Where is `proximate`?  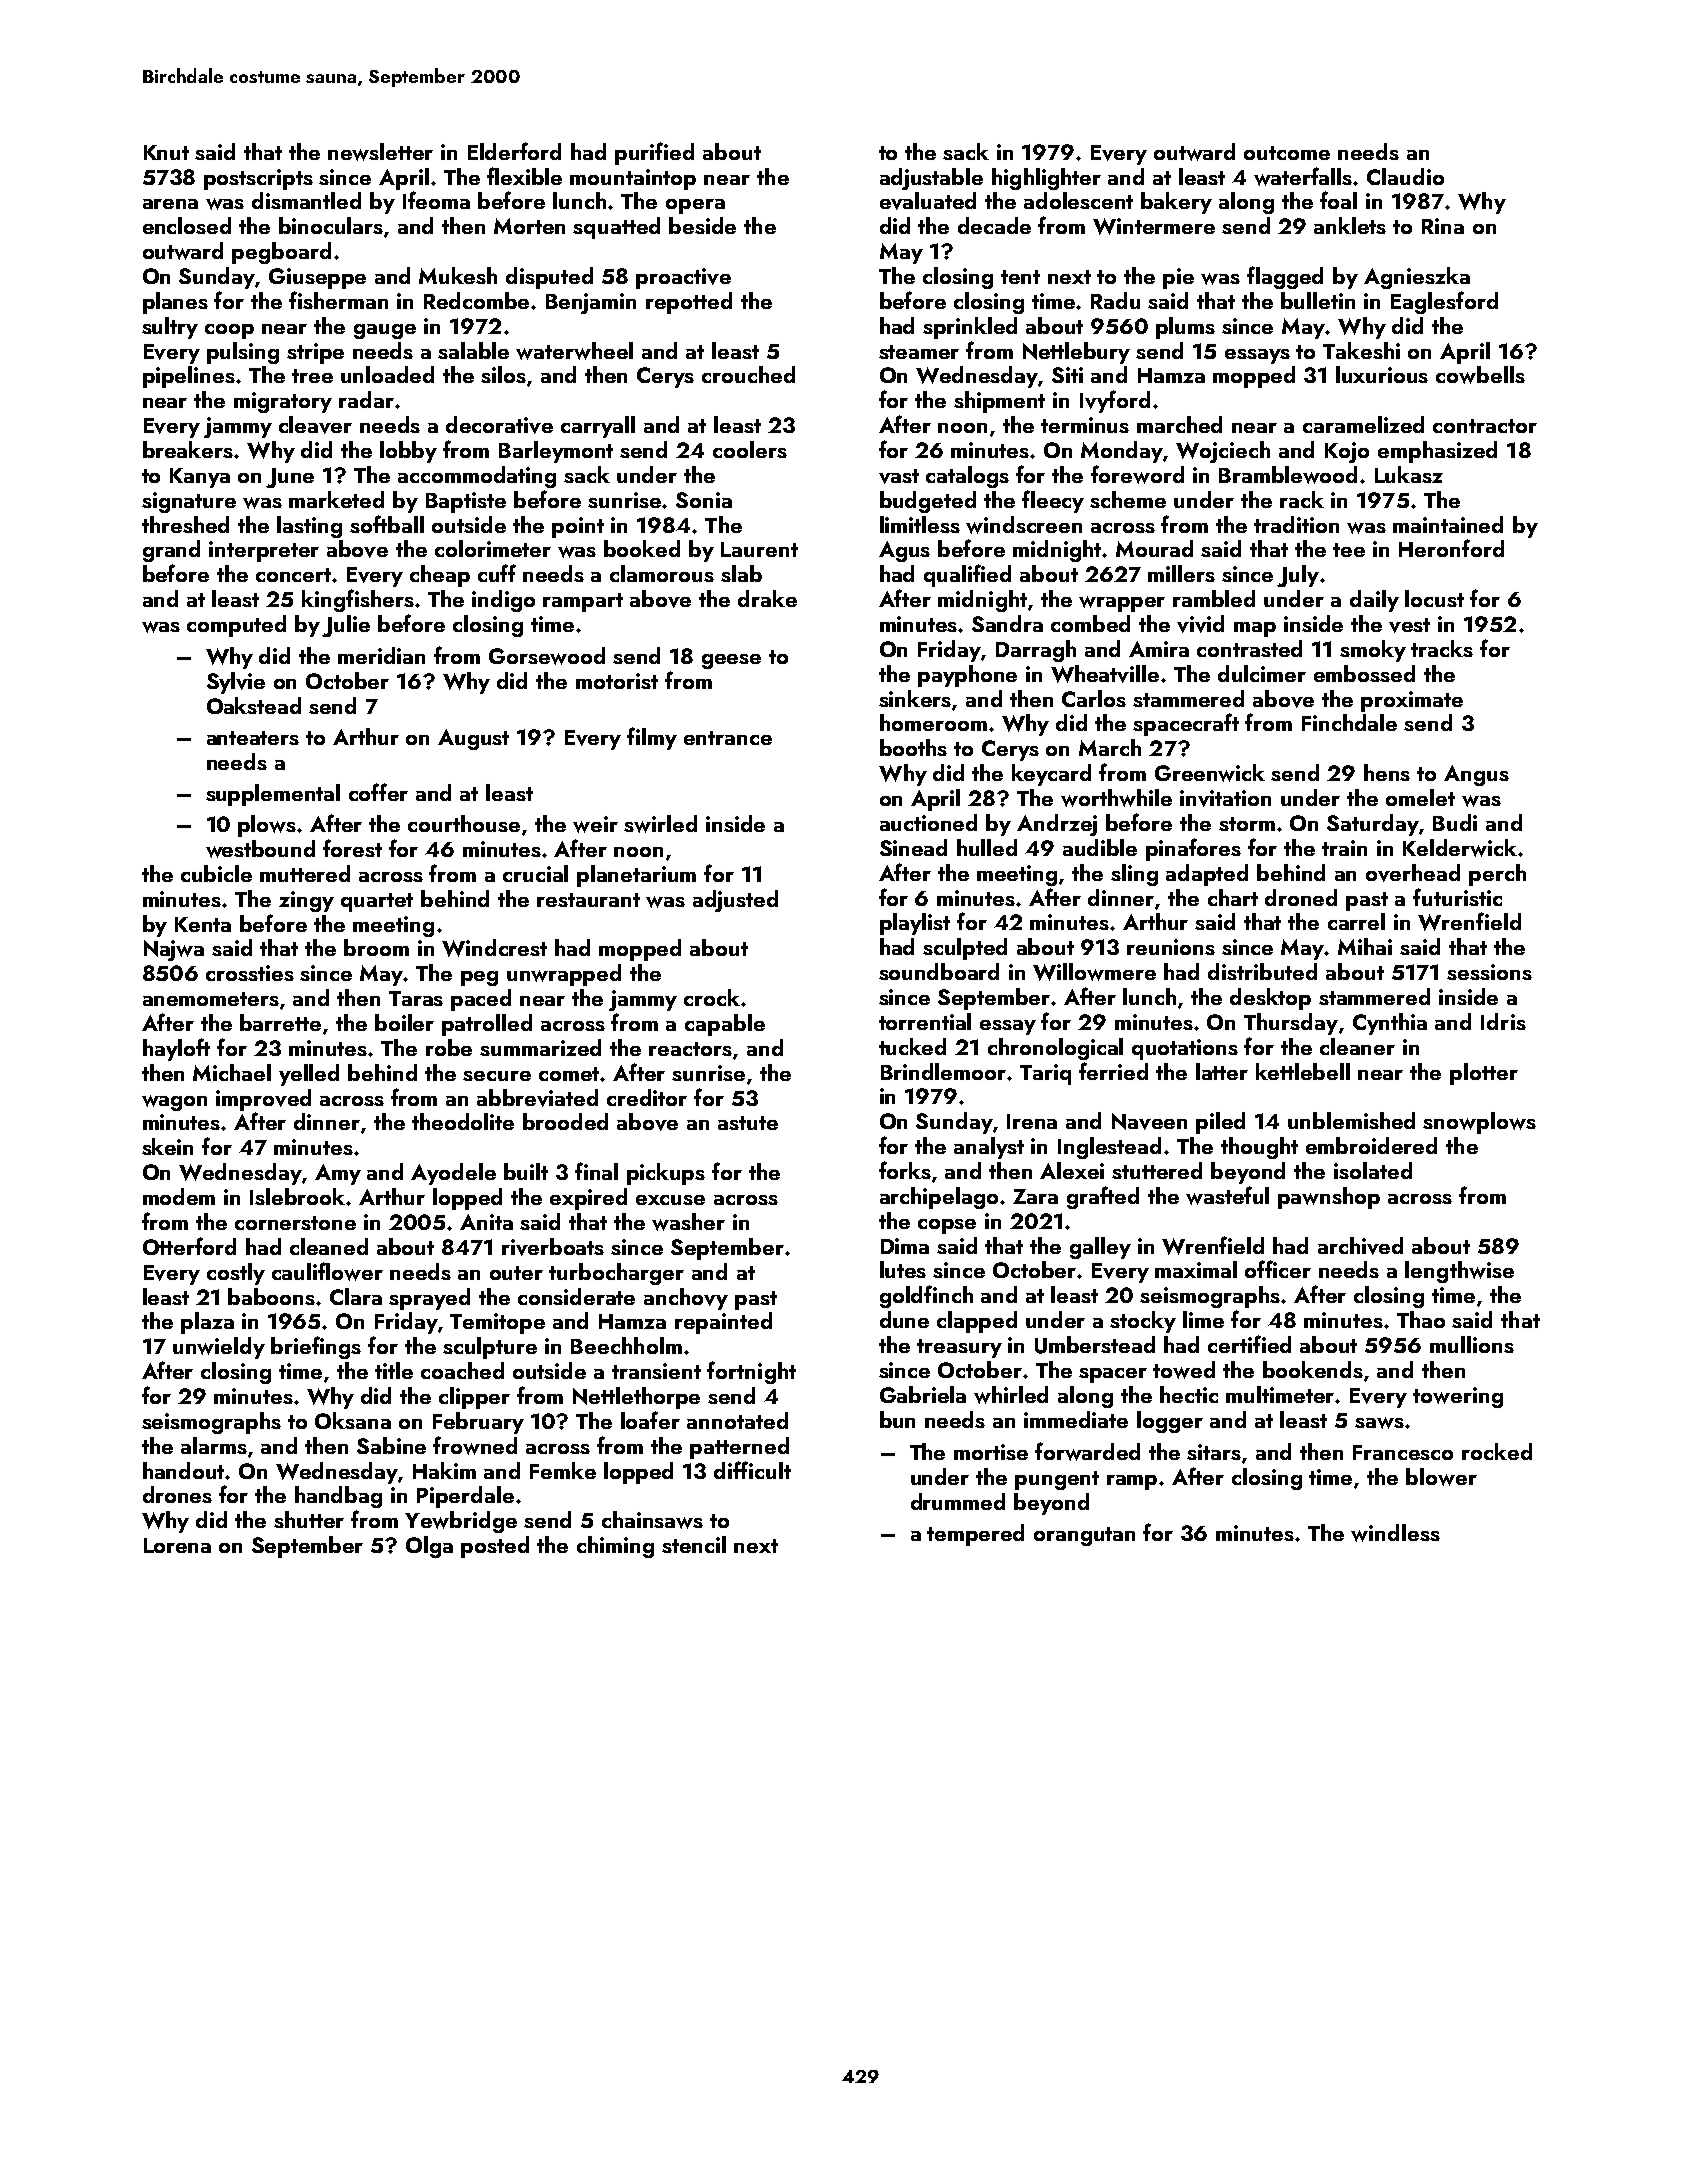 proximate is located at coordinates (1412, 701).
